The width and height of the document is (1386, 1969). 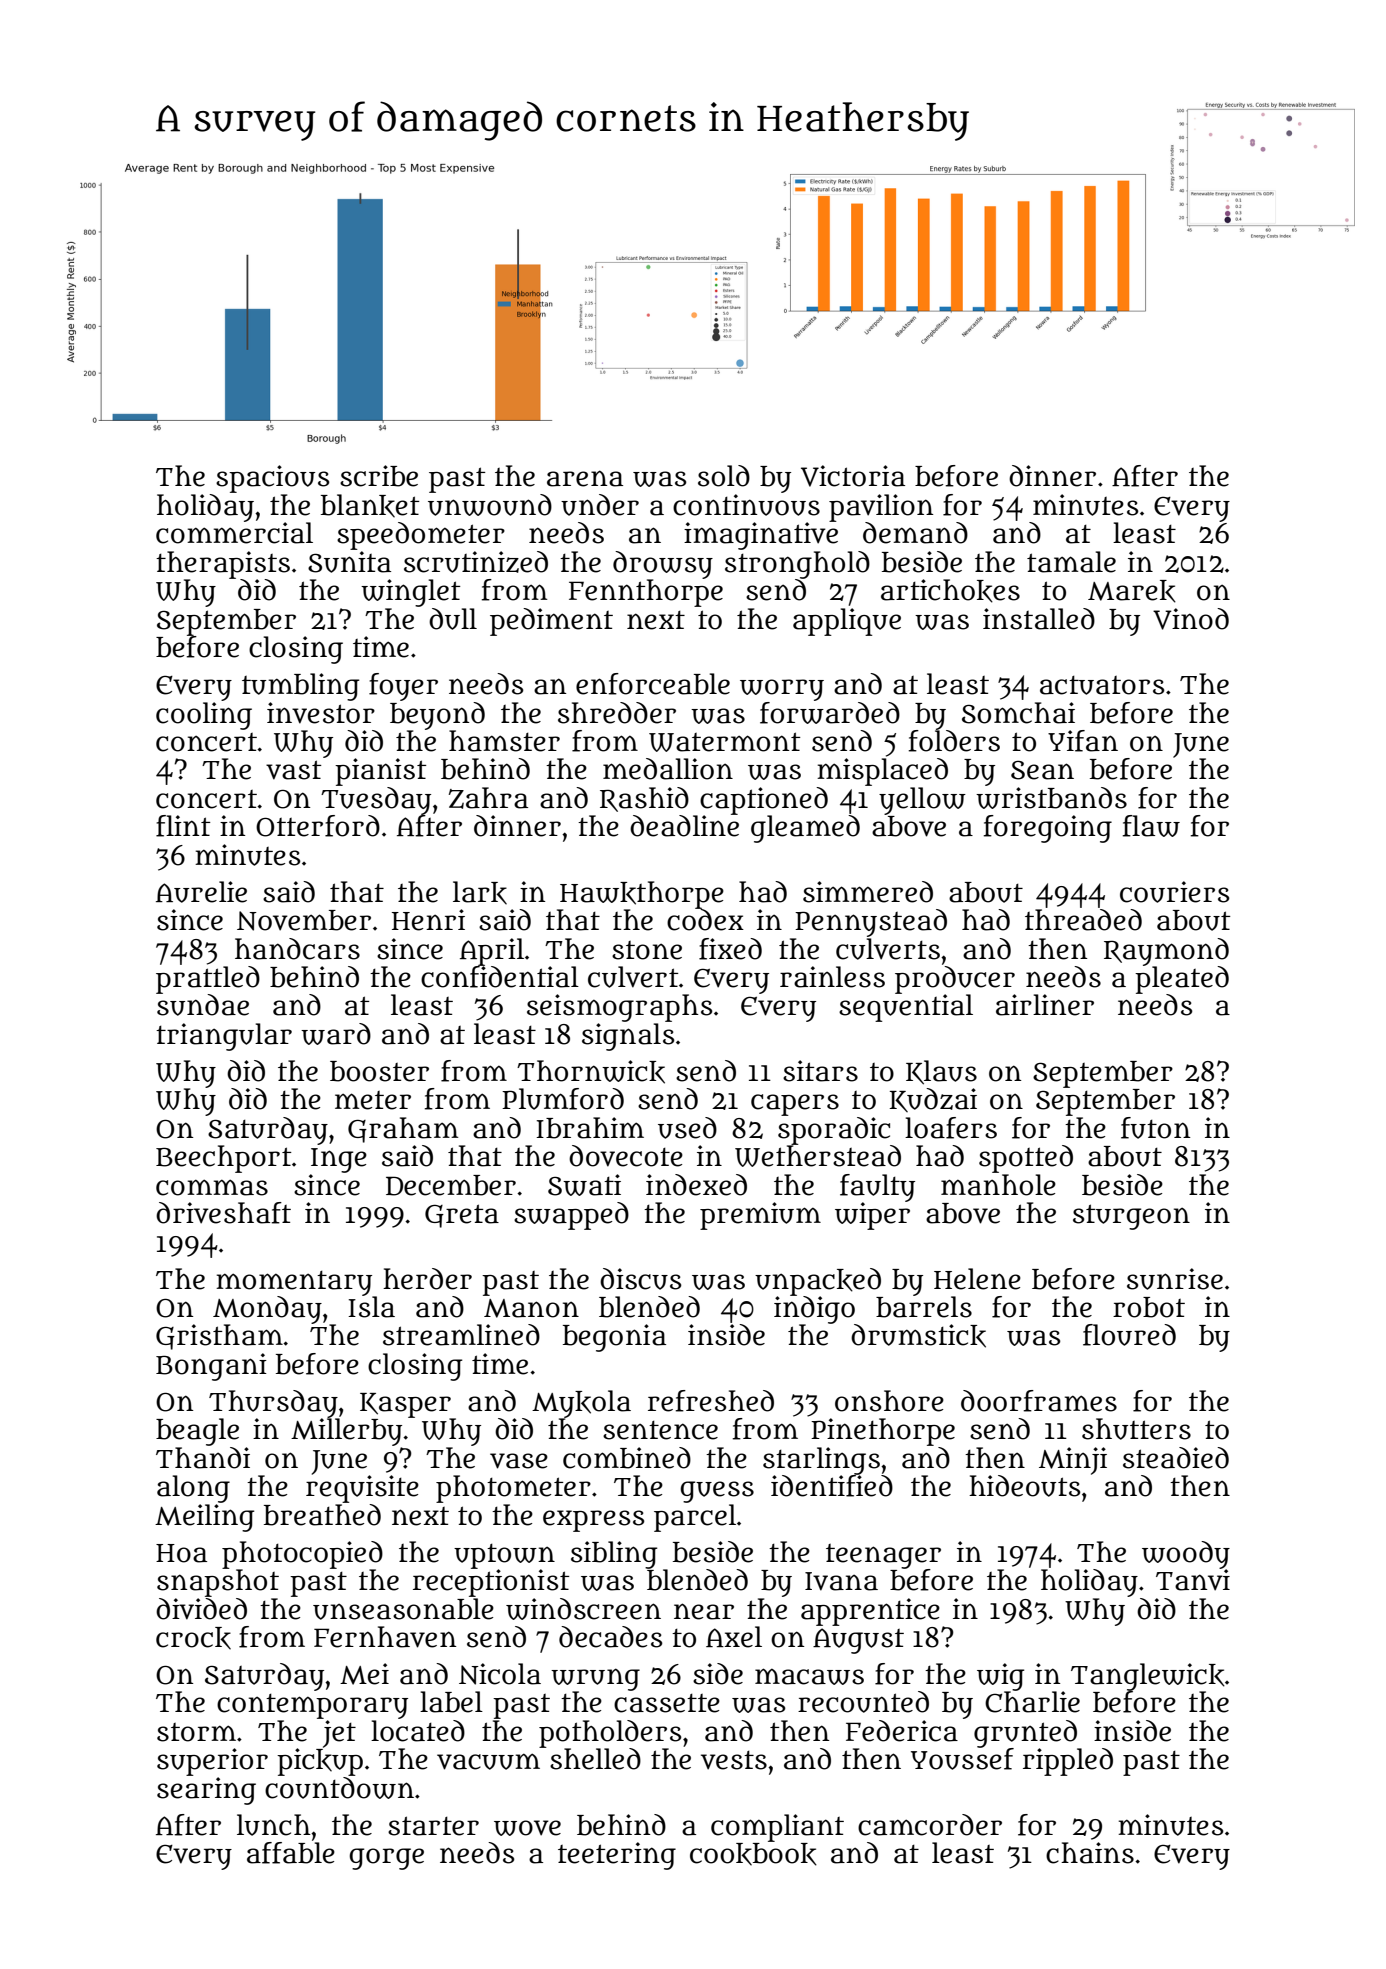 I want to click on chains, so click(x=1090, y=1853).
